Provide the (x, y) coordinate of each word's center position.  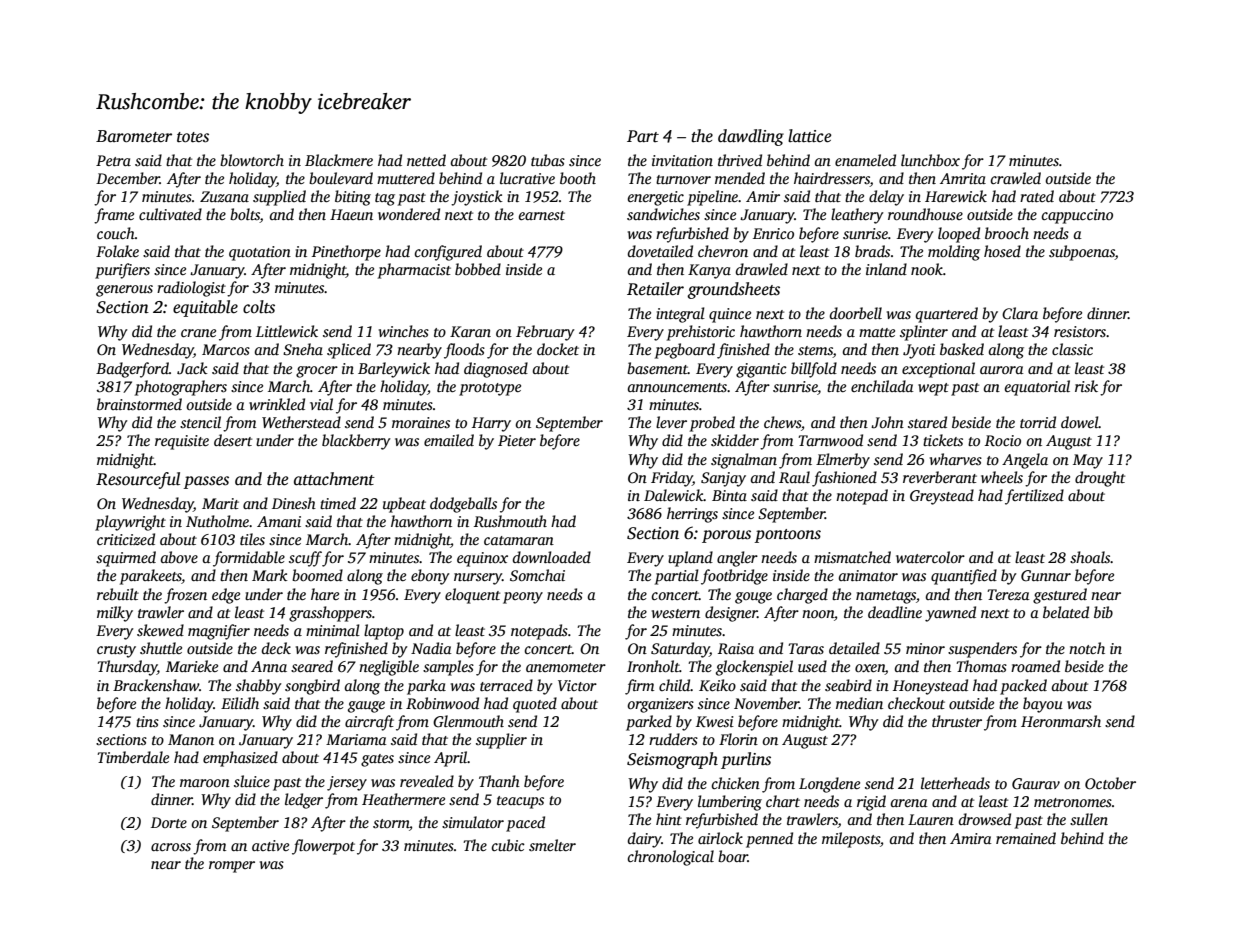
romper (232, 867)
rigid (871, 803)
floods (464, 351)
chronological (670, 858)
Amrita (963, 178)
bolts (245, 215)
